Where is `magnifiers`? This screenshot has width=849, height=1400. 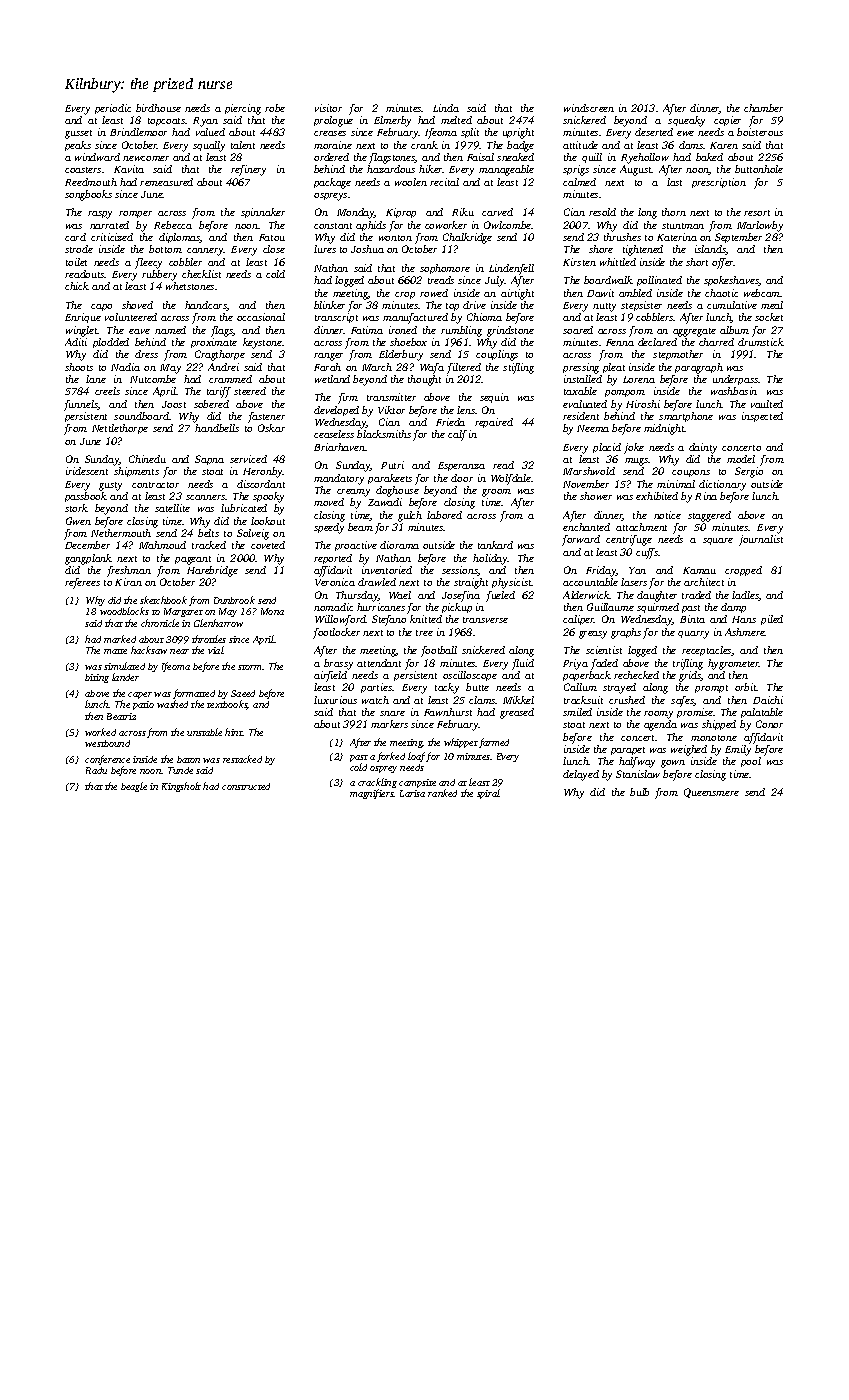
magnifiers is located at coordinates (372, 794).
